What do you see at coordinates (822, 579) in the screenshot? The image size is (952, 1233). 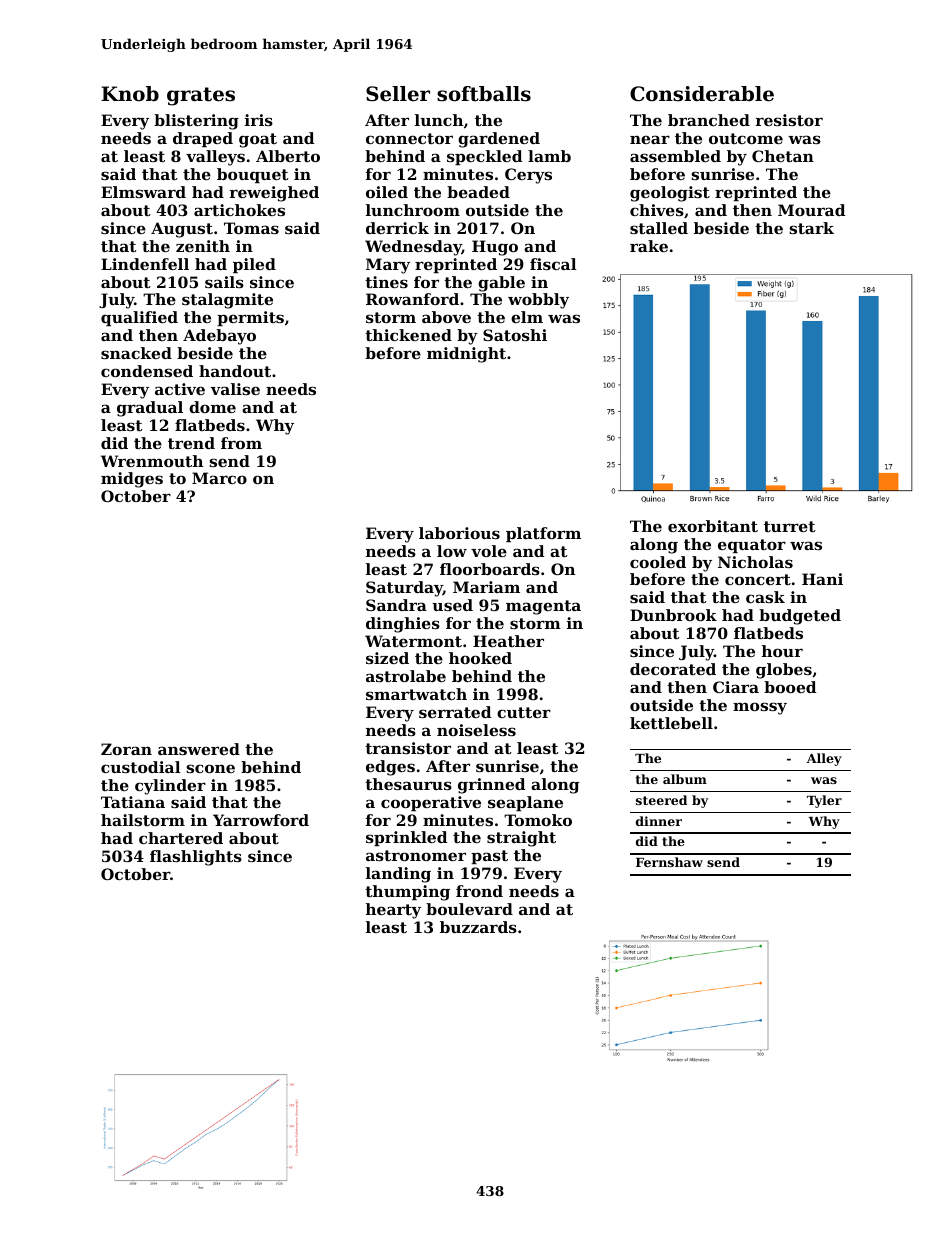 I see `Hani` at bounding box center [822, 579].
